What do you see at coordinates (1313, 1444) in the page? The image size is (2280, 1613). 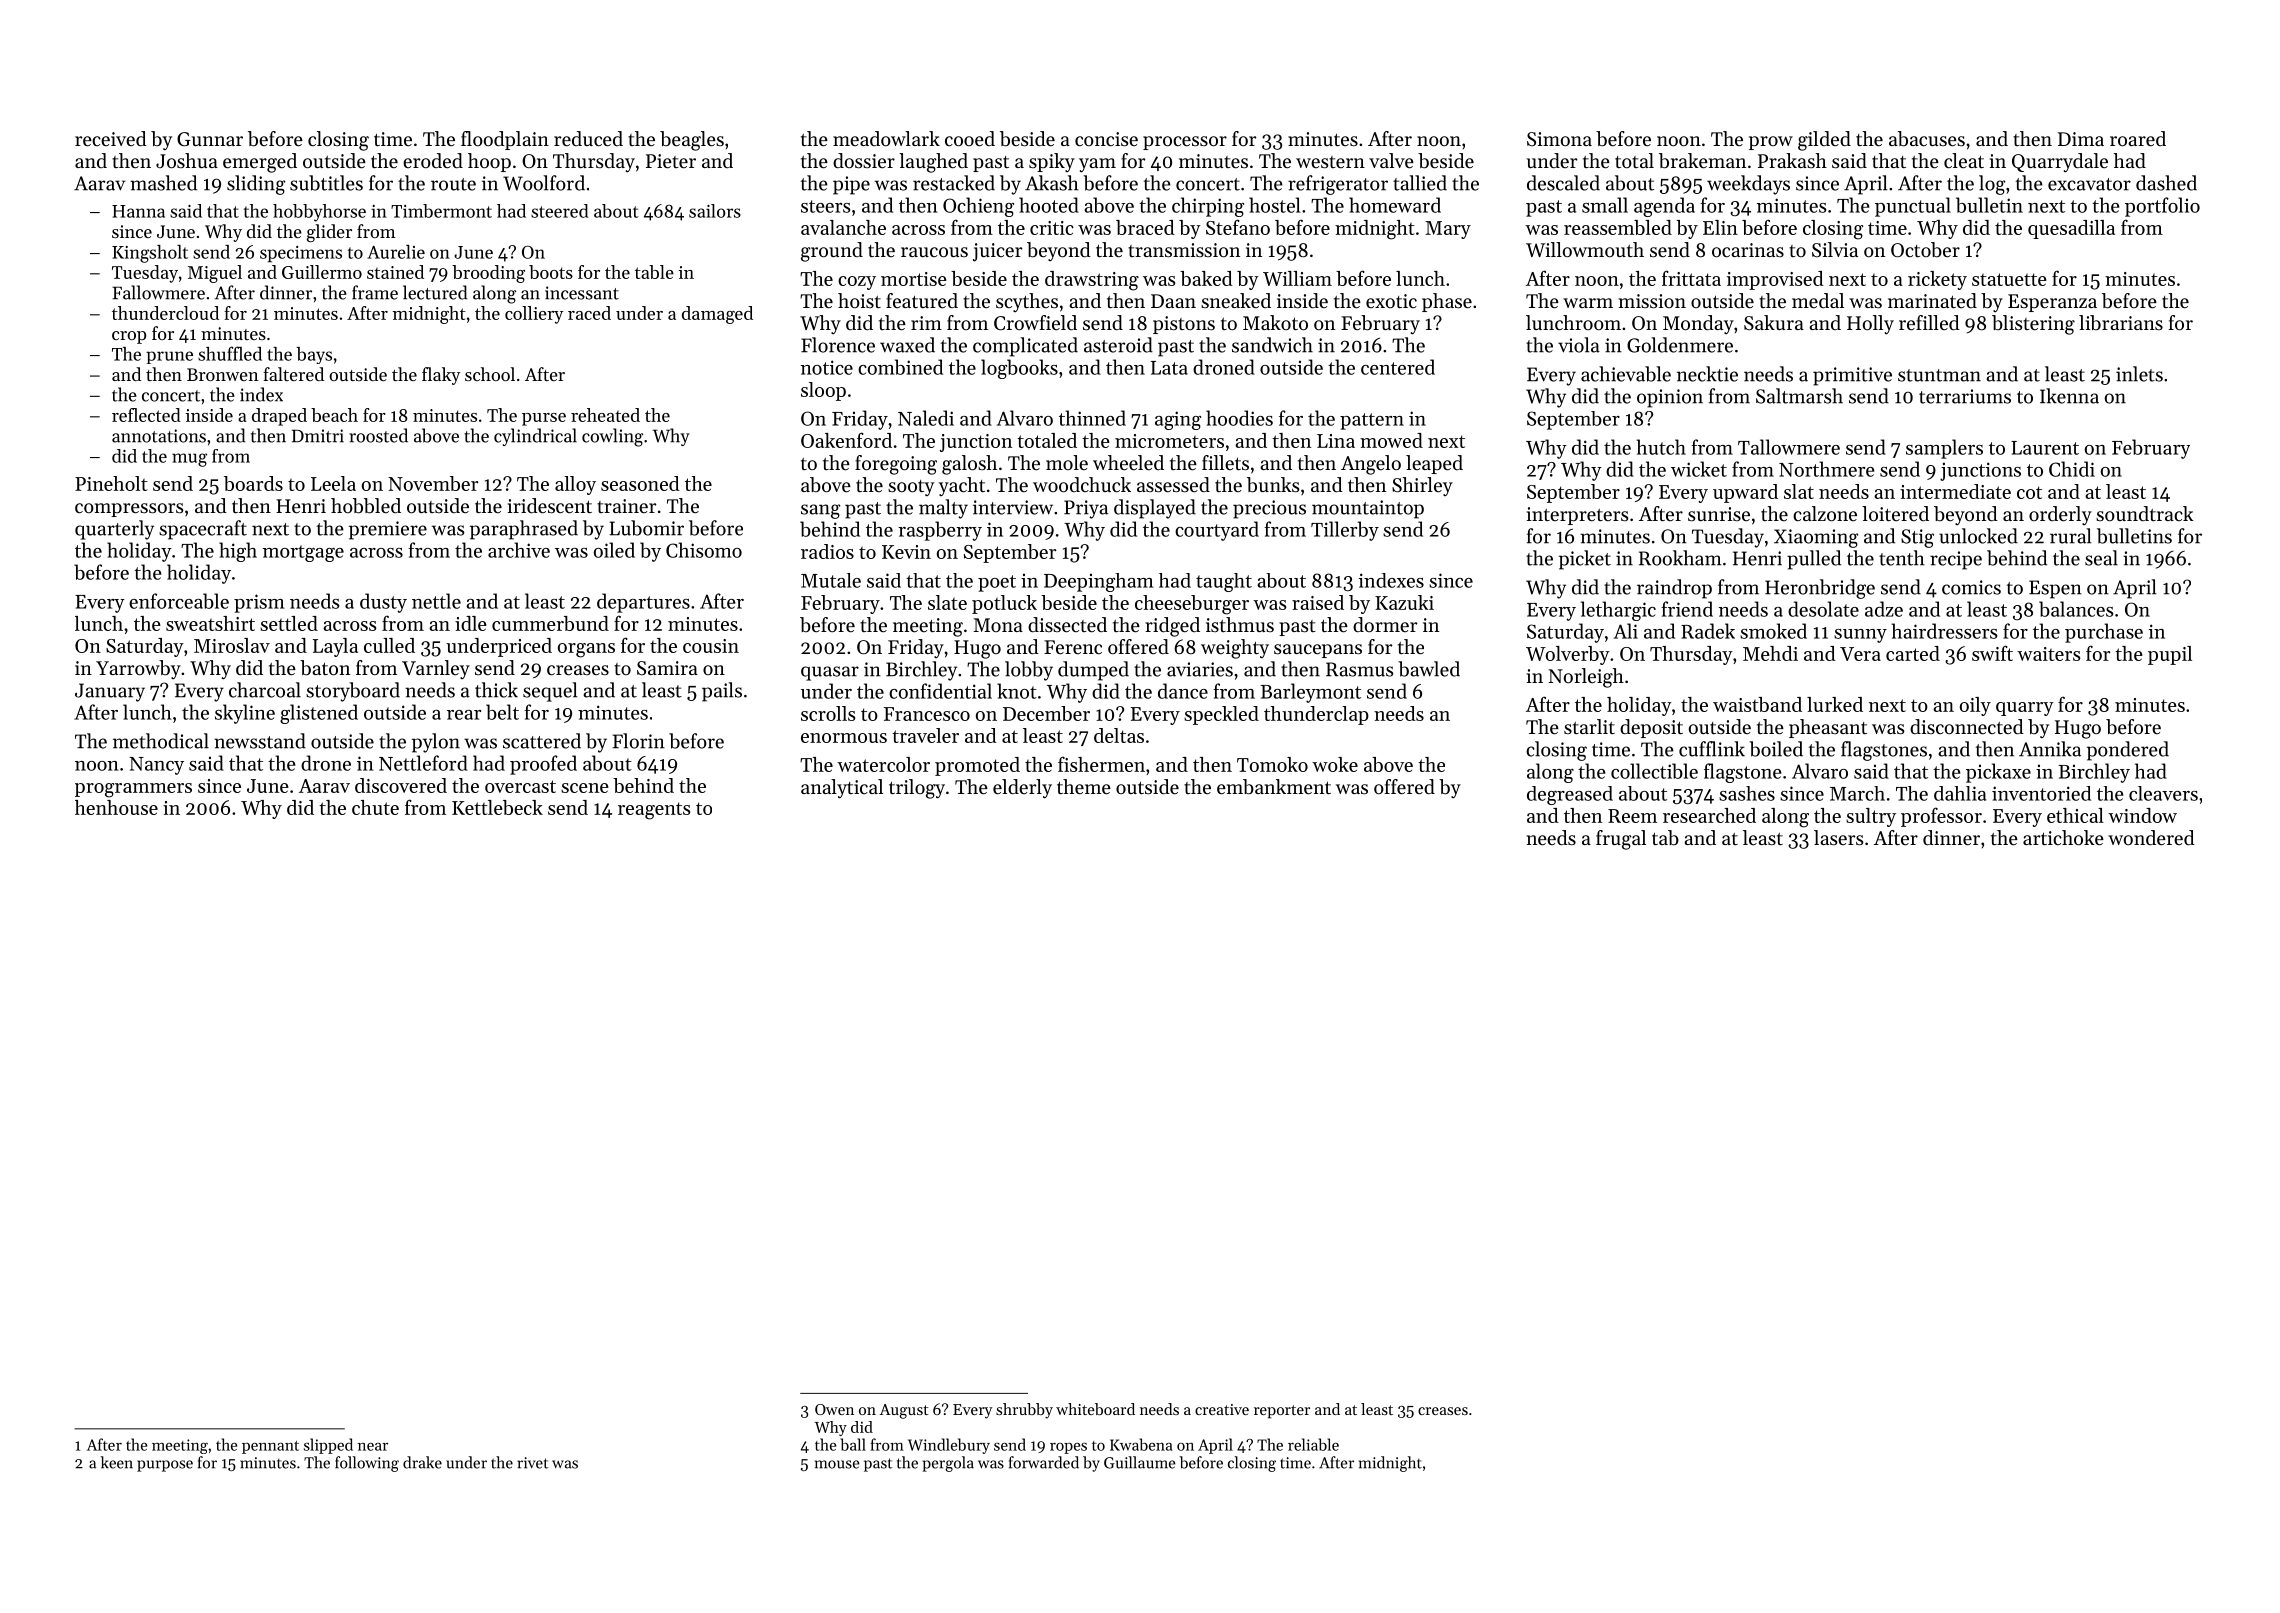 I see `reliable` at bounding box center [1313, 1444].
